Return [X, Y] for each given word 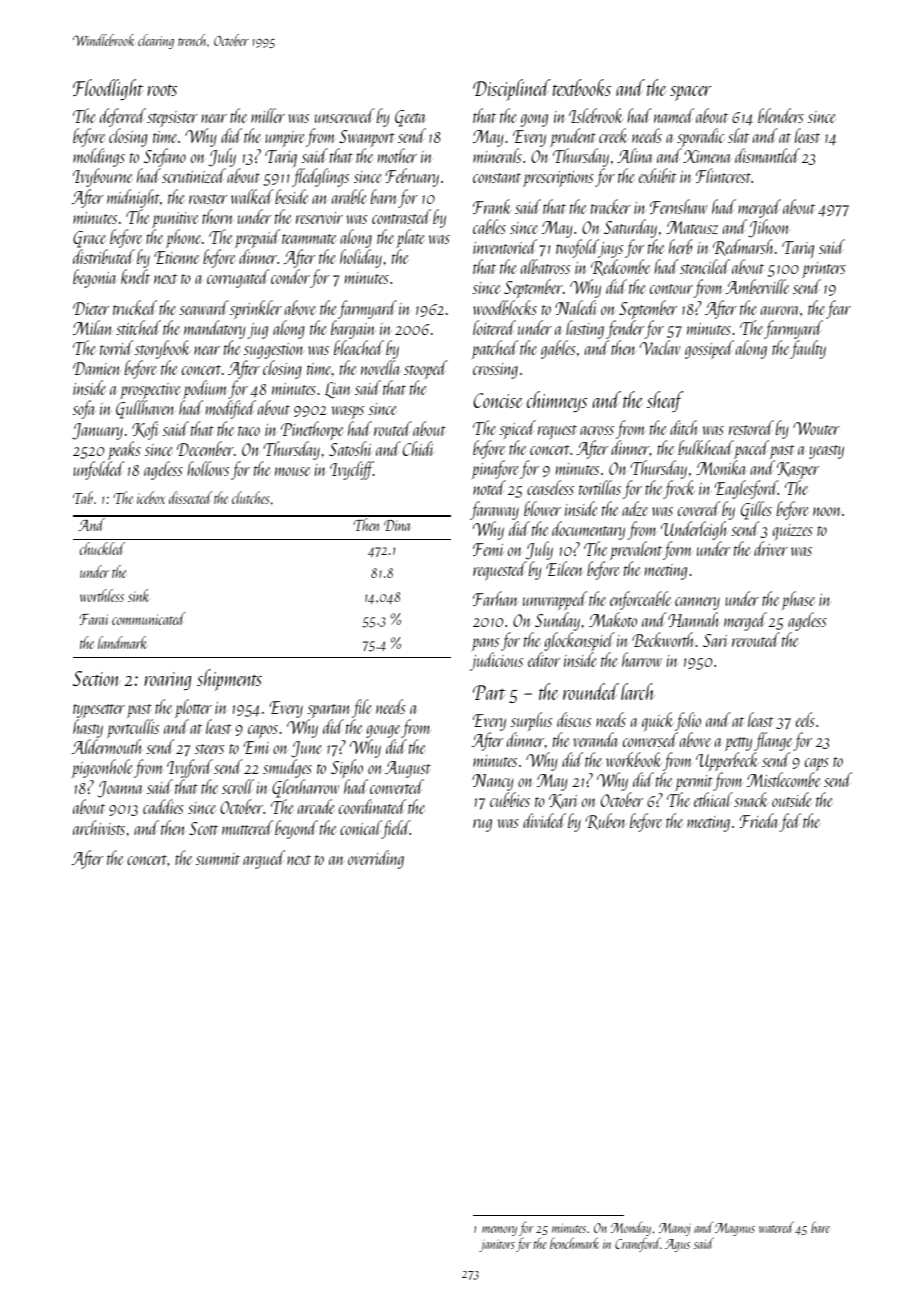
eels [805, 719]
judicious [496, 661]
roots [162, 90]
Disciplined [512, 90]
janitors [497, 1245]
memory [499, 1231]
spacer [690, 93]
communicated [149, 618]
